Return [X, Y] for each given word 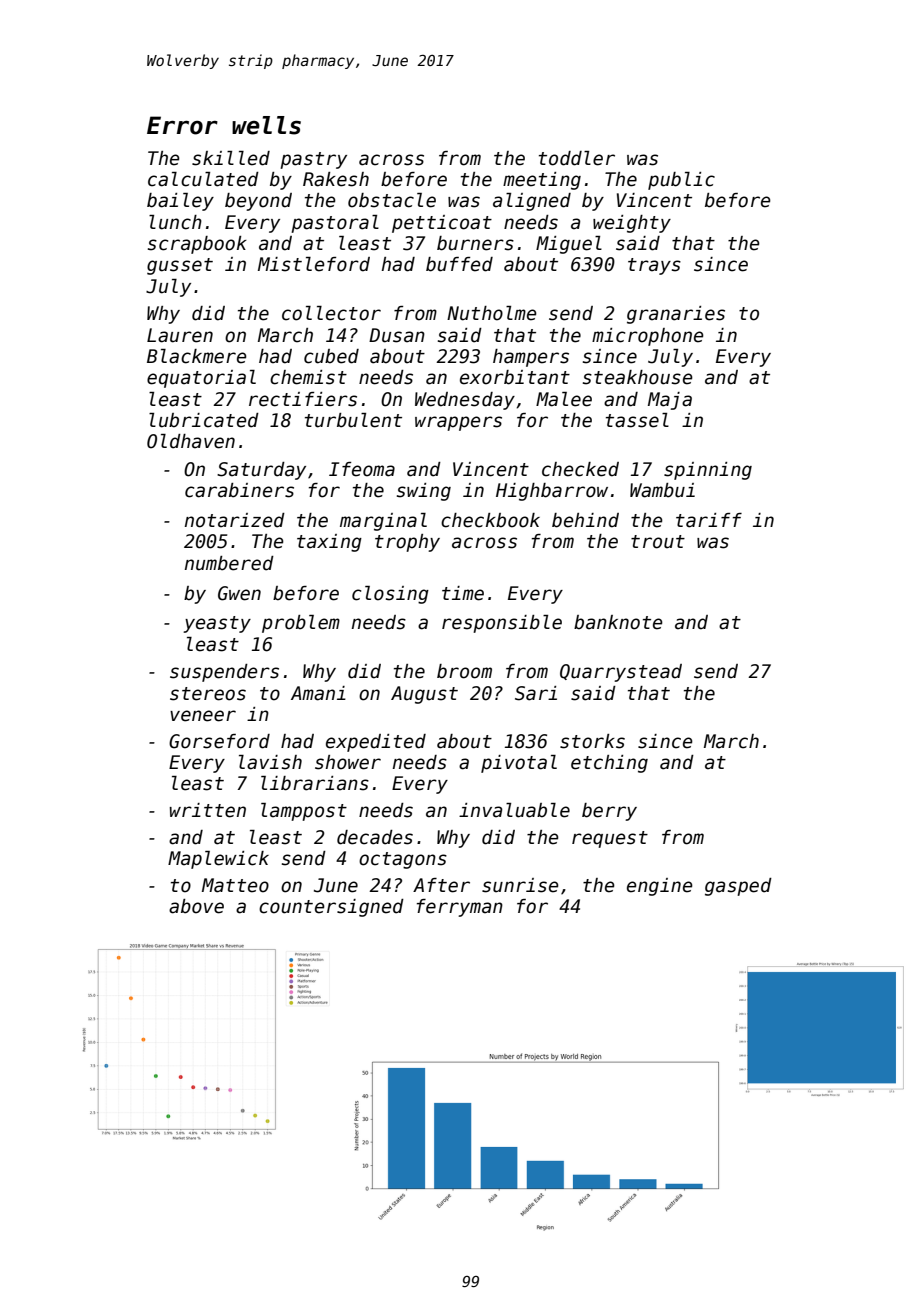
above [196, 906]
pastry [313, 160]
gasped [738, 887]
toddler [577, 158]
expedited [376, 743]
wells [266, 125]
